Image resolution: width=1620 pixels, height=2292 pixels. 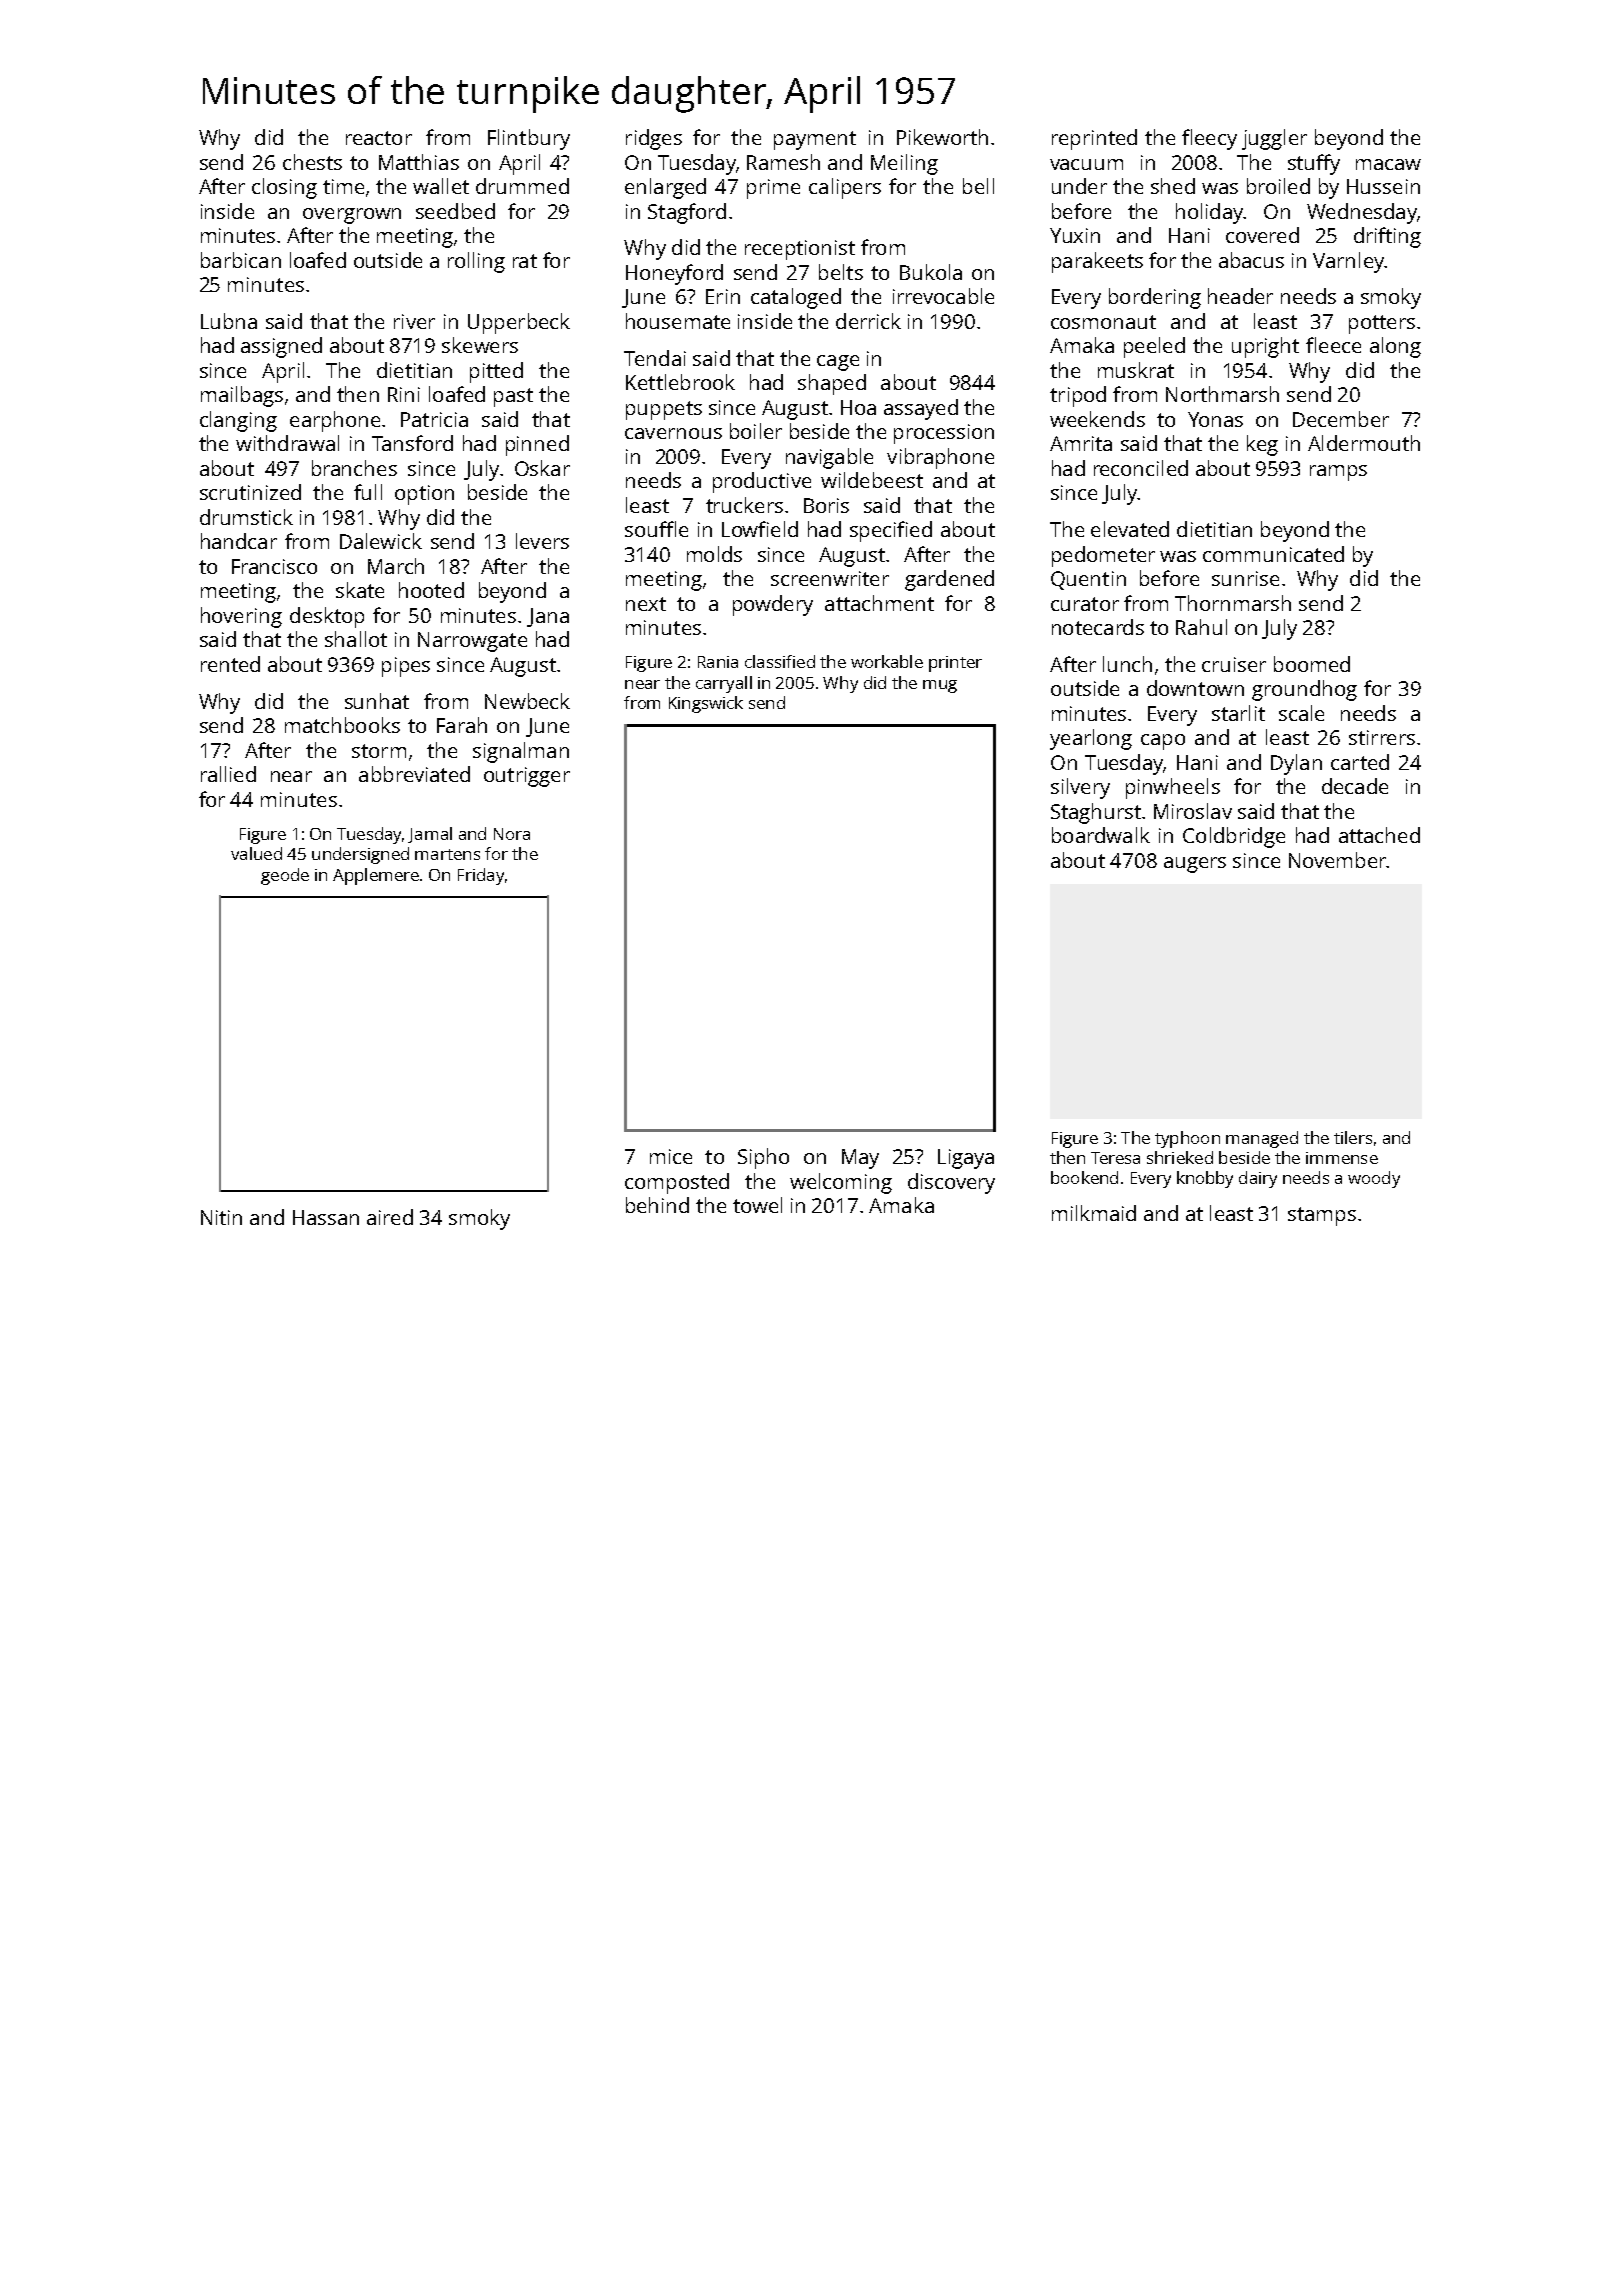 What do you see at coordinates (1278, 186) in the page?
I see `broiled` at bounding box center [1278, 186].
